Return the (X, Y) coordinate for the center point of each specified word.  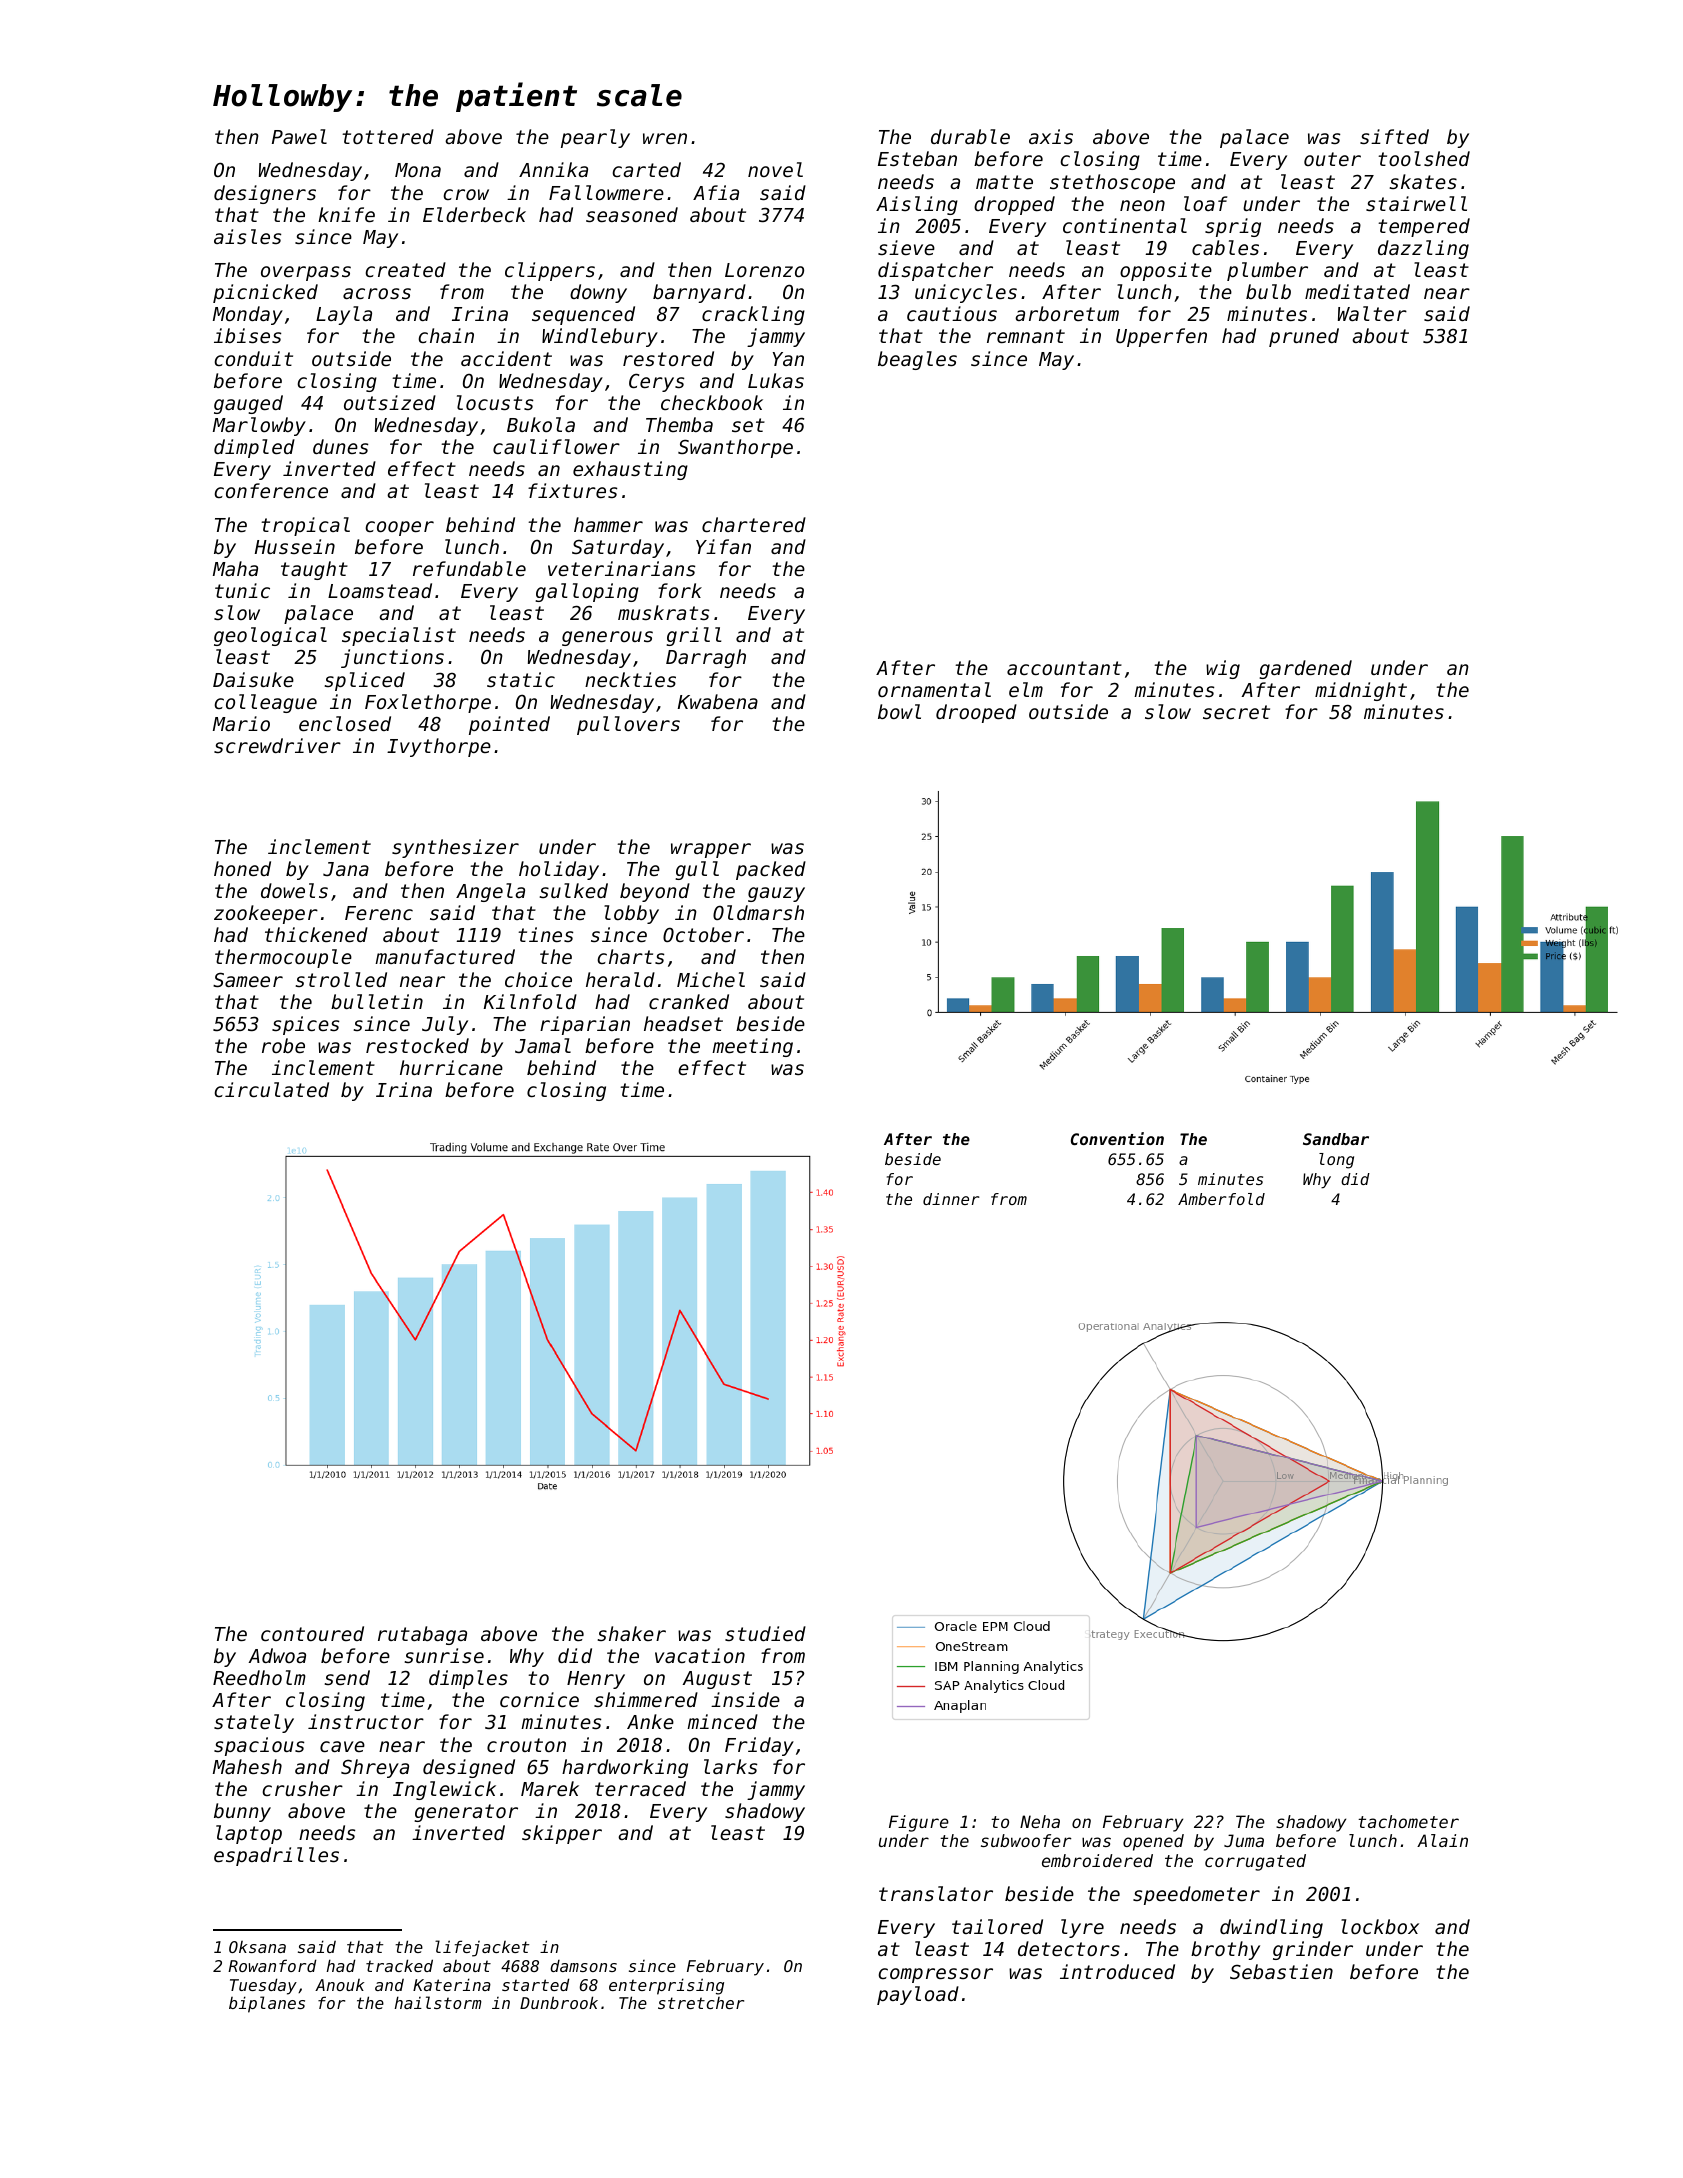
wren (665, 138)
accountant (1064, 668)
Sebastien (1281, 1971)
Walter (1372, 313)
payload (918, 1995)
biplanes (267, 2004)
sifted (1394, 136)
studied (765, 1633)
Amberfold (1221, 1199)
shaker (631, 1633)
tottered (388, 136)
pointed (509, 725)
